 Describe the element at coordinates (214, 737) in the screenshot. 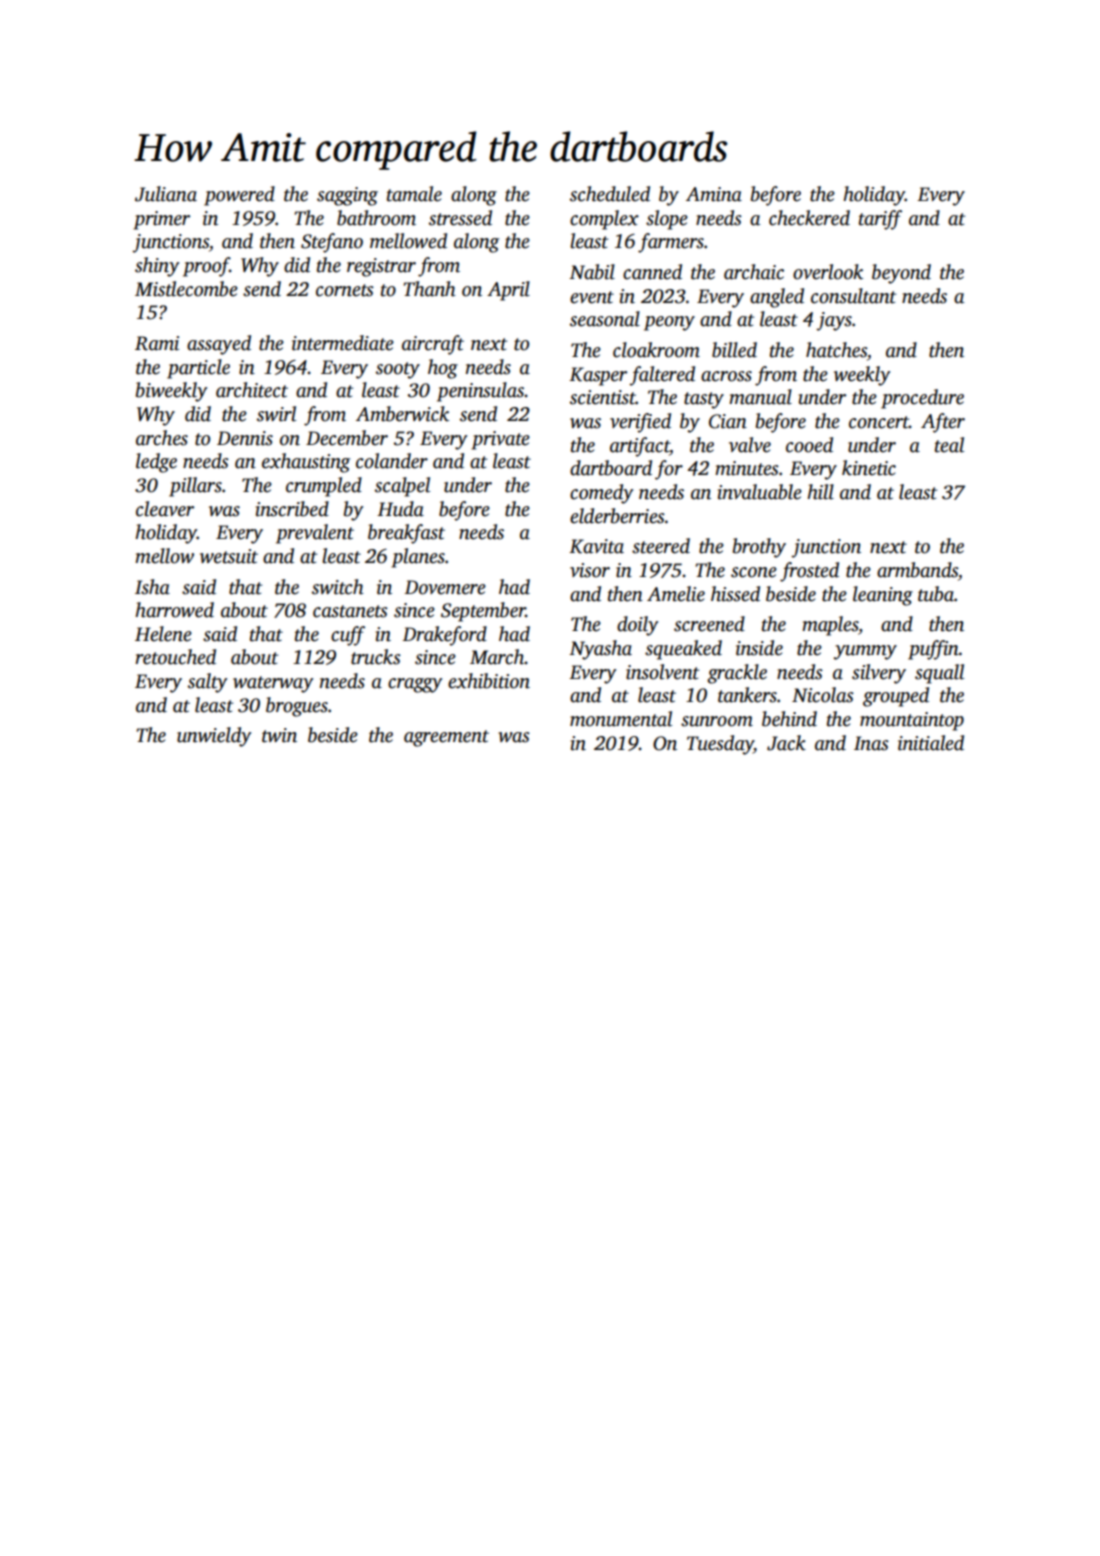

I see `unwieldy` at that location.
